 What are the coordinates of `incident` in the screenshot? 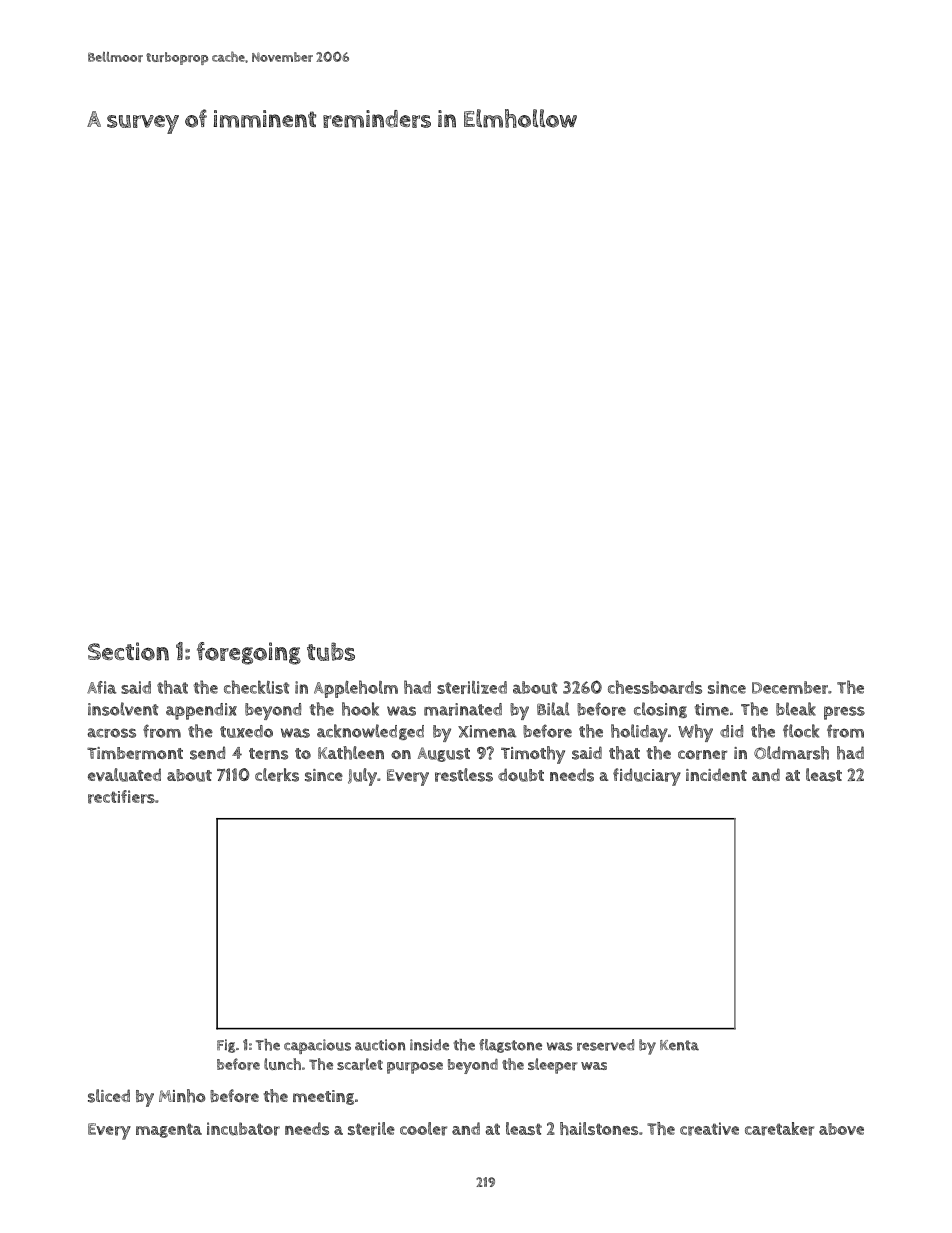 It's located at (716, 774).
